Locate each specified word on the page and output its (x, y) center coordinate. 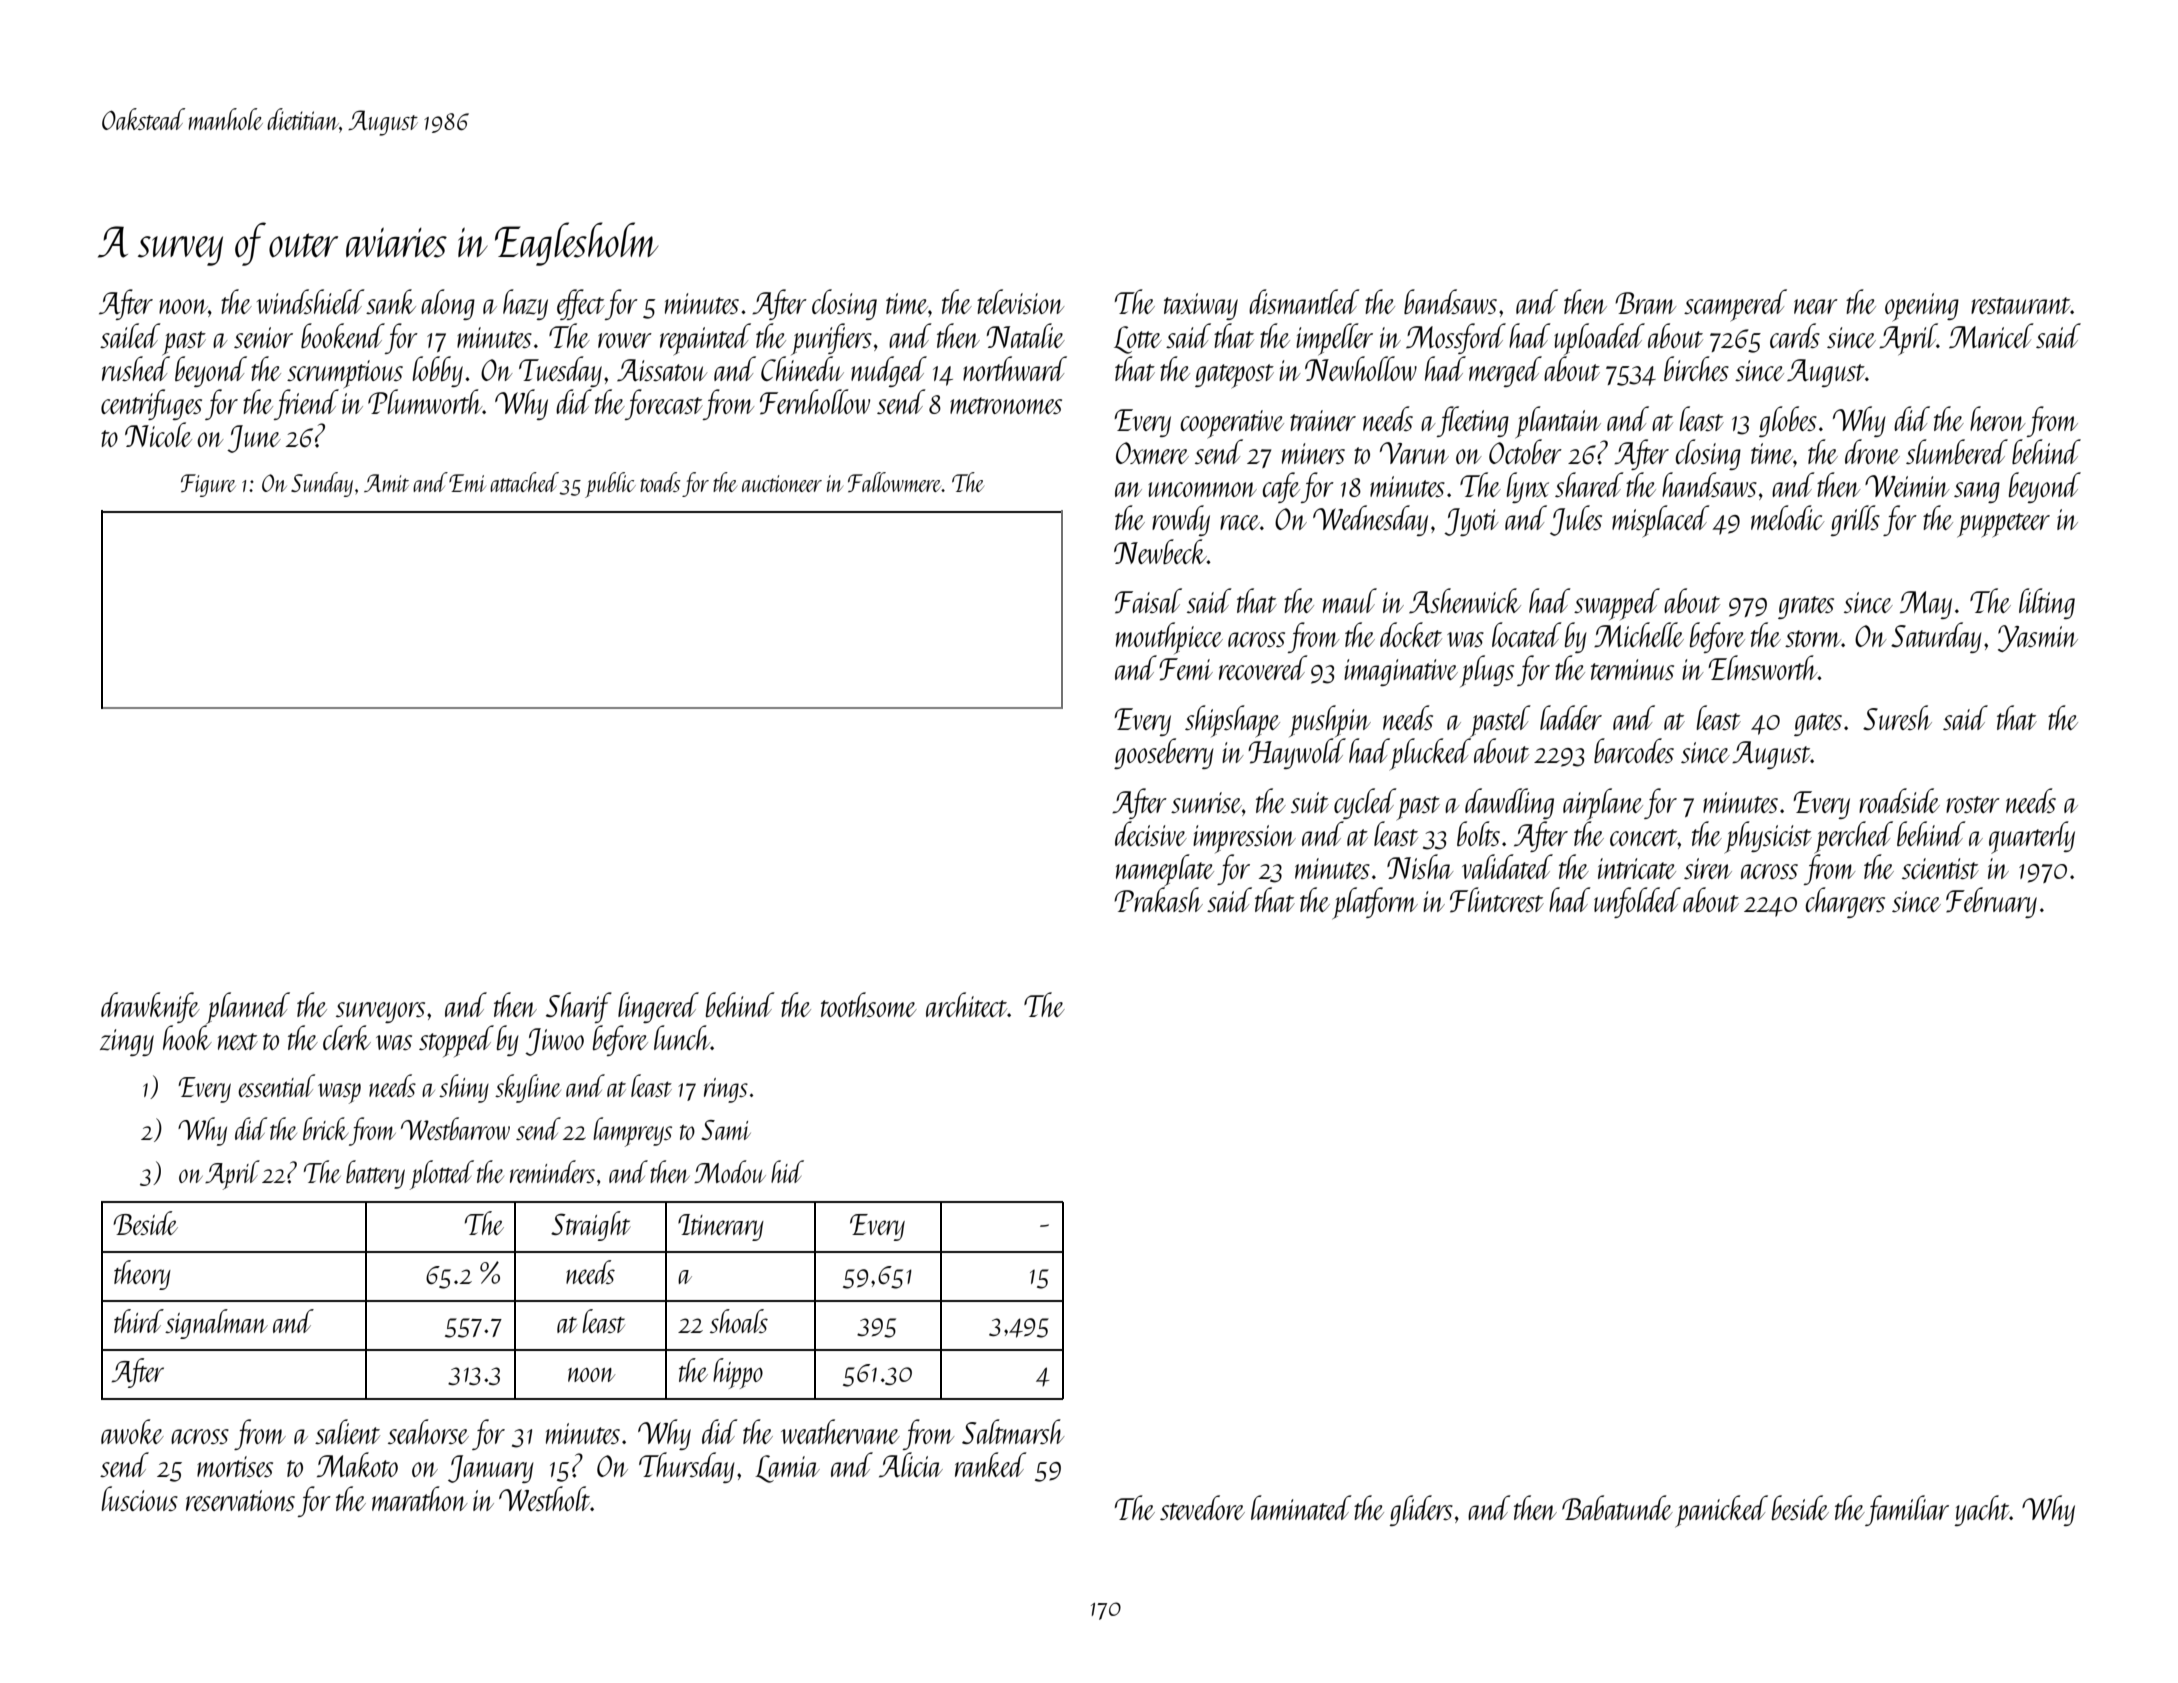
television (1020, 301)
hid (787, 1171)
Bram (1645, 303)
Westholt (545, 1498)
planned (248, 1008)
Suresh (1897, 717)
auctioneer (782, 483)
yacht (1982, 1510)
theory (142, 1275)
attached (524, 482)
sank (391, 301)
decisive (1151, 833)
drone (1872, 451)
